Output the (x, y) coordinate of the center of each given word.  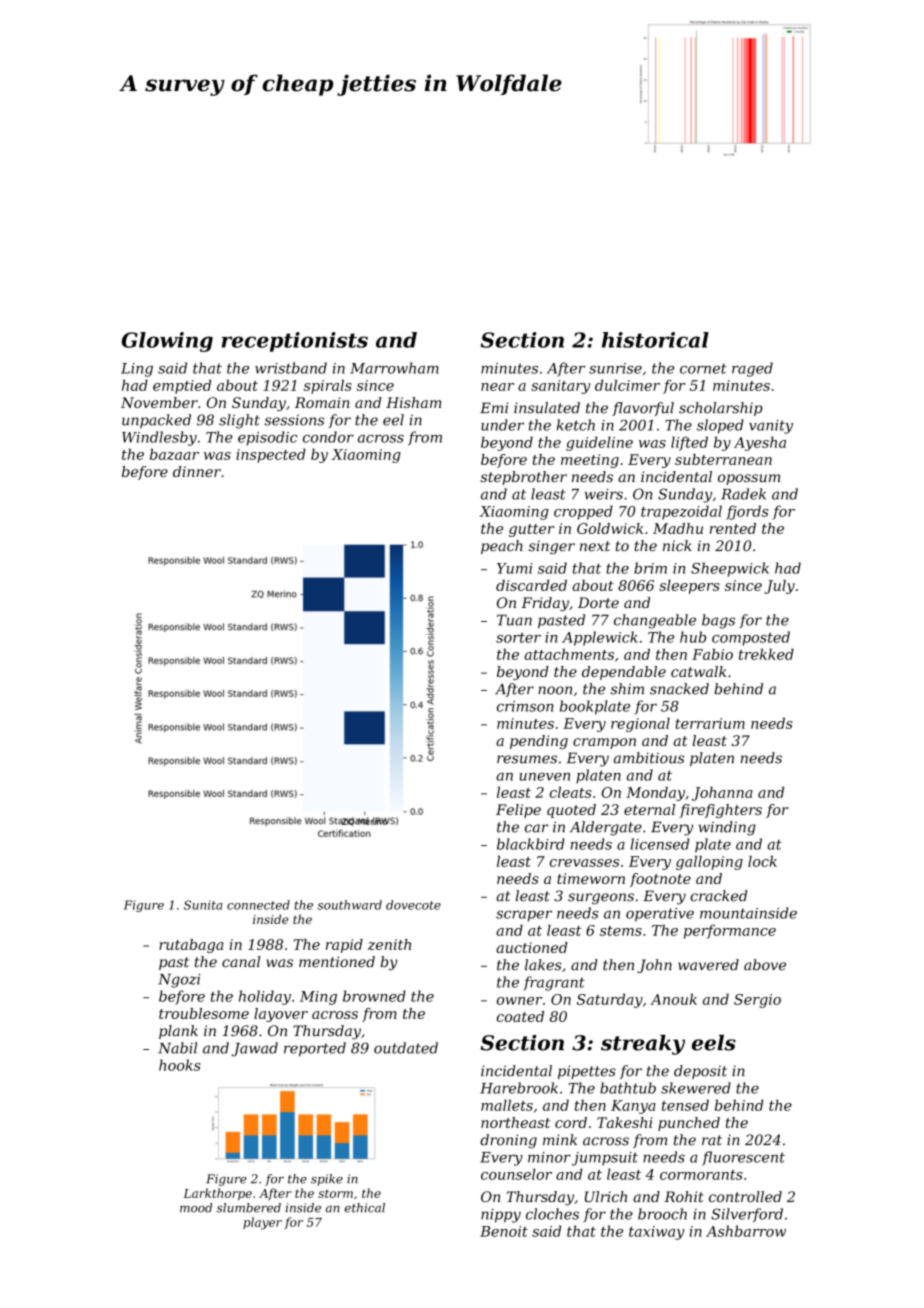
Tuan (514, 620)
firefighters (720, 811)
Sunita (203, 905)
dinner (197, 471)
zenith (389, 944)
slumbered (249, 1208)
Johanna (722, 794)
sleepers (689, 587)
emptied (182, 387)
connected (258, 905)
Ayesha (760, 443)
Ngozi (179, 981)
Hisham (414, 402)
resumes (527, 759)
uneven (544, 777)
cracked (718, 896)
